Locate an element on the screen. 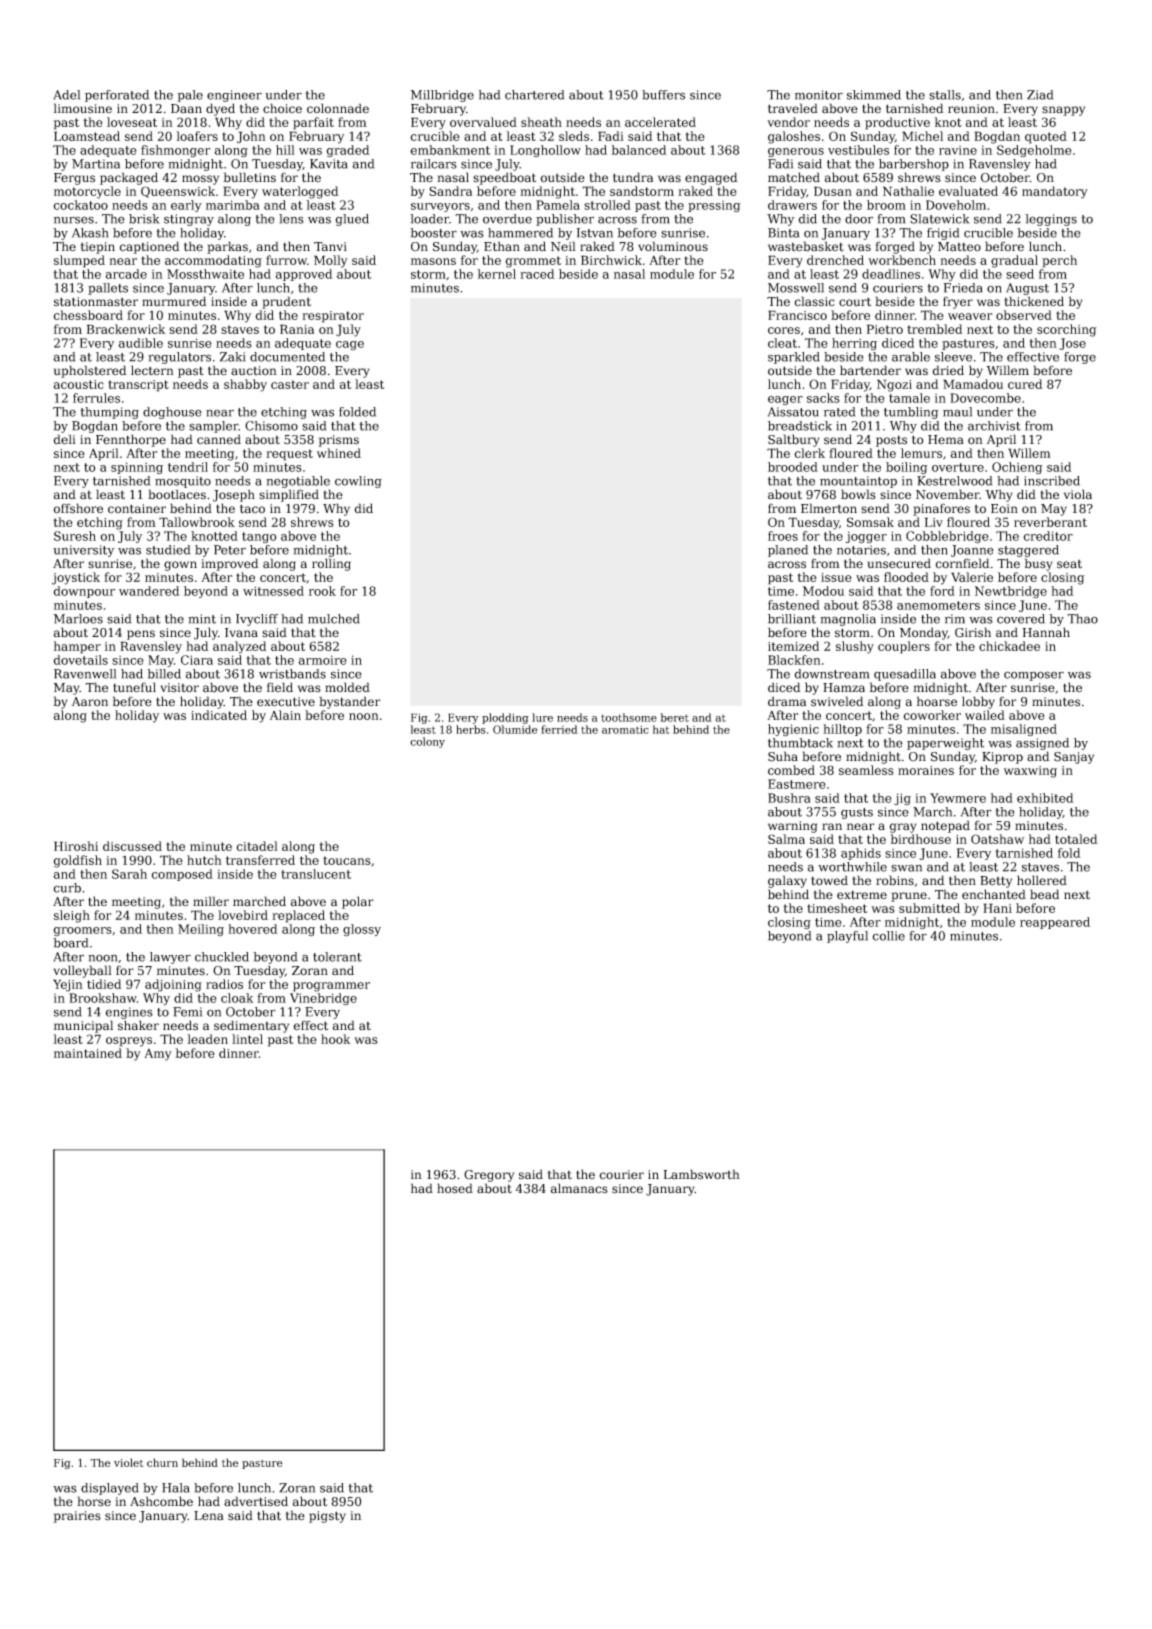 The height and width of the screenshot is (1629, 1152). Ziad is located at coordinates (1040, 95).
